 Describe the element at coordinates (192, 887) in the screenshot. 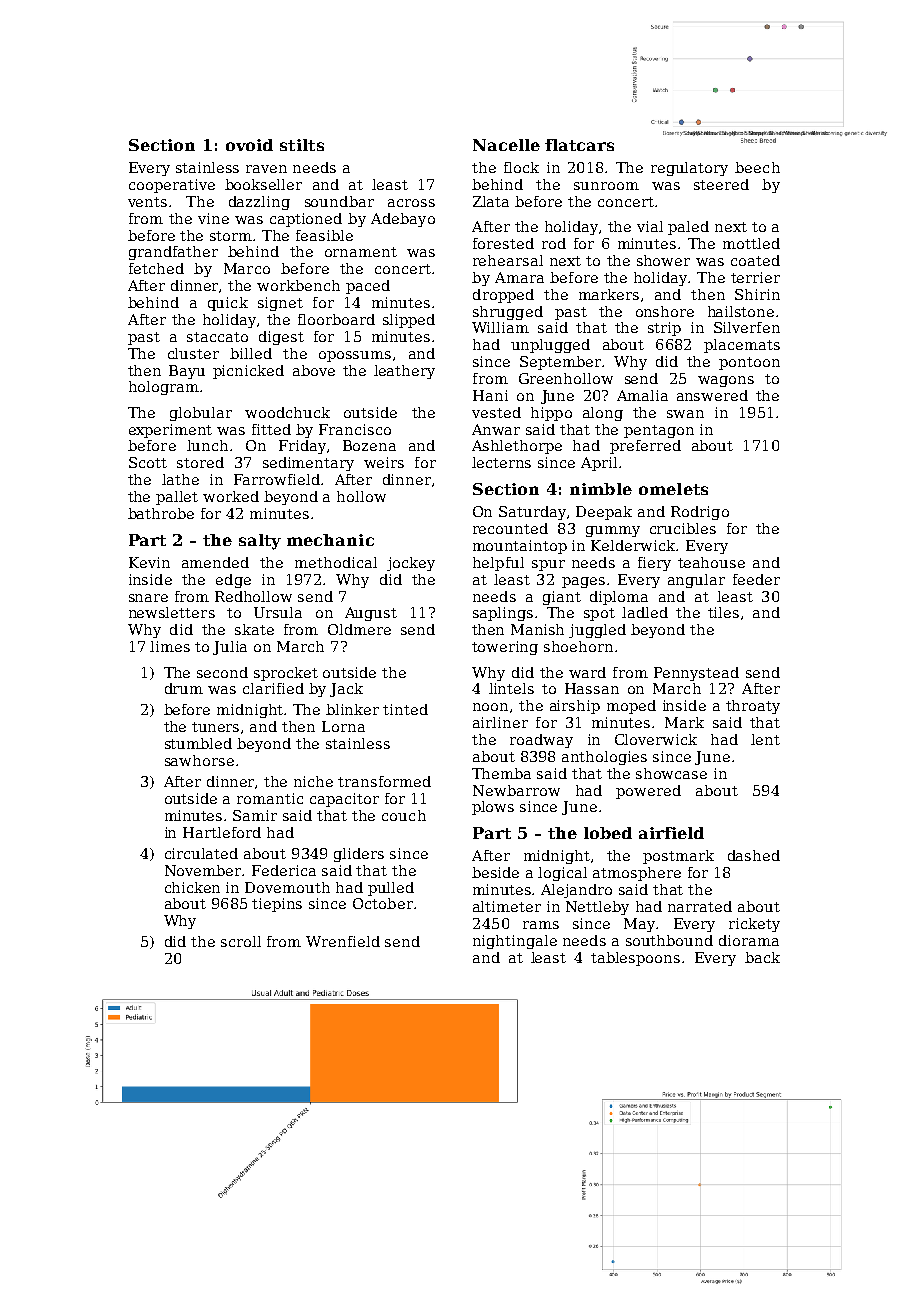

I see `chicken` at that location.
